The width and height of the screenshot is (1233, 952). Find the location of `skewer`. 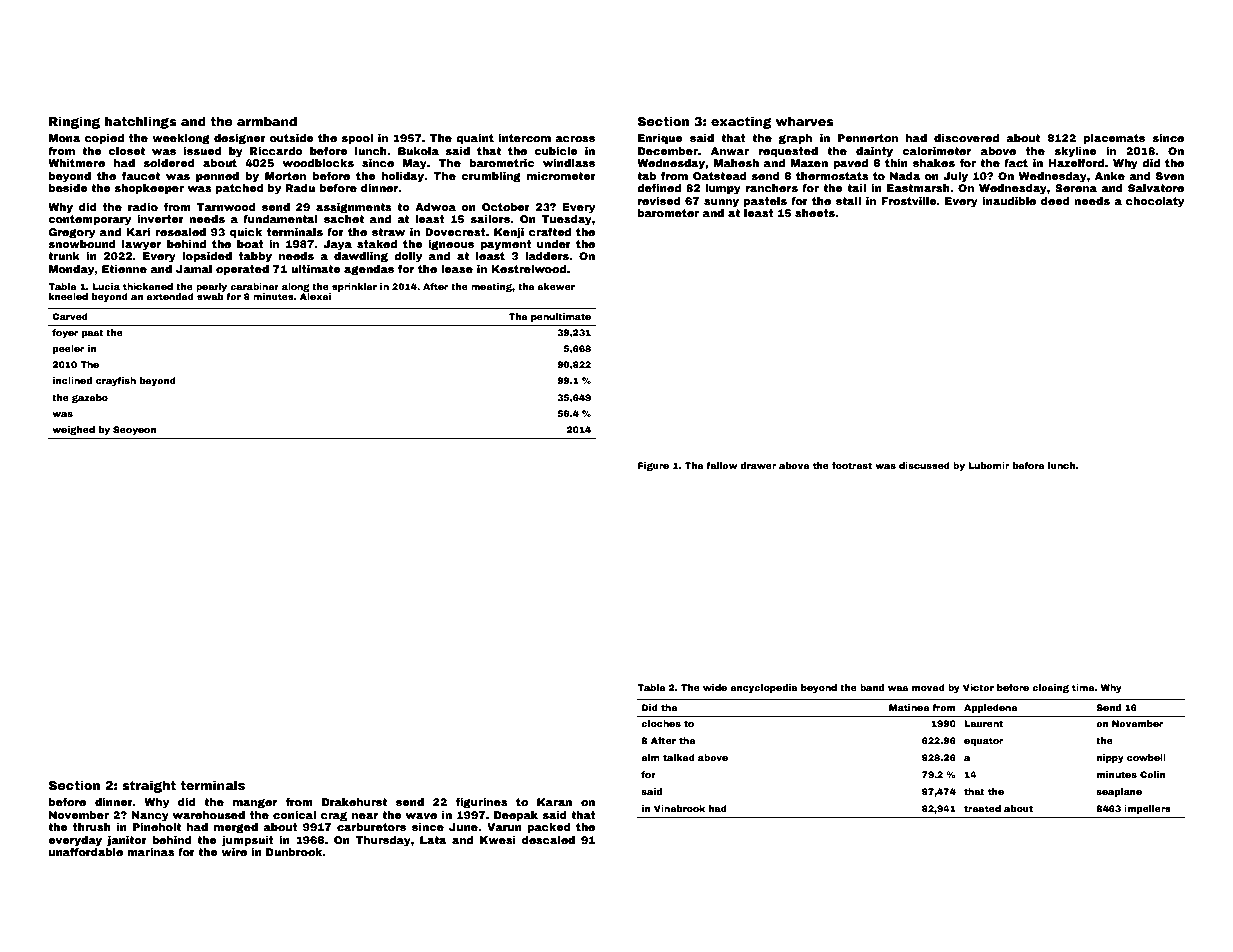

skewer is located at coordinates (556, 286).
